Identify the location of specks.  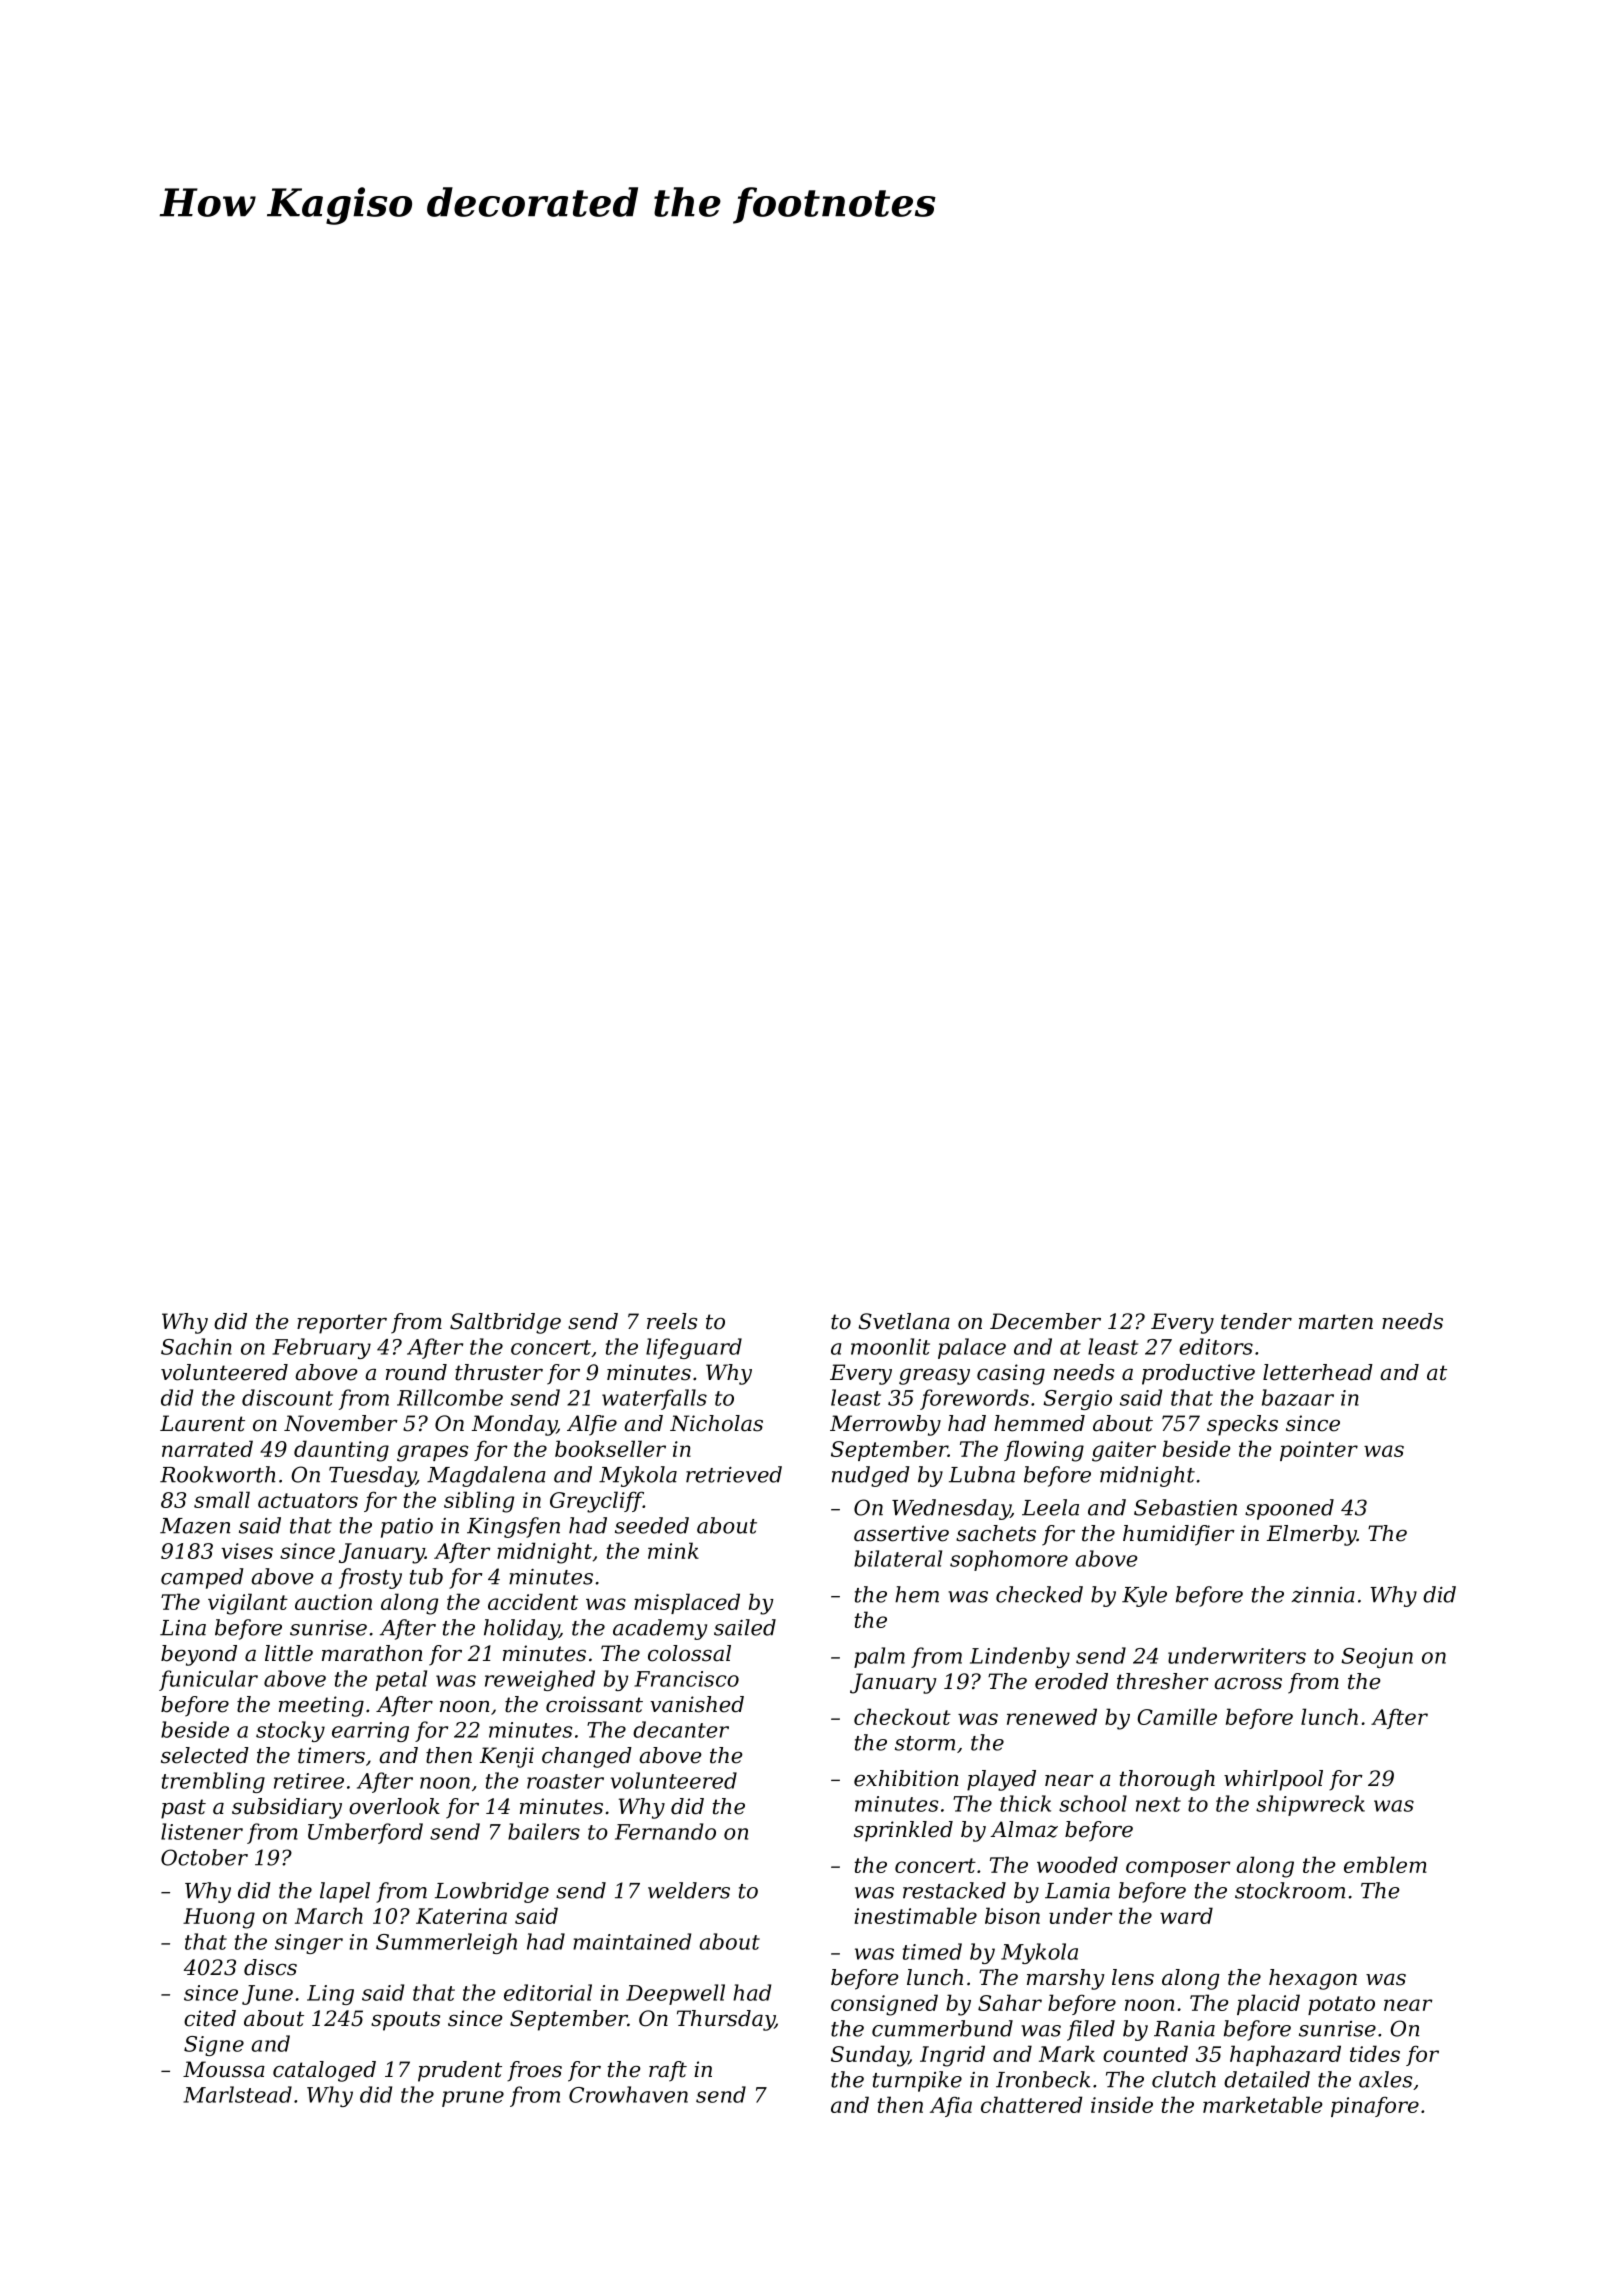
(1242, 1425).
